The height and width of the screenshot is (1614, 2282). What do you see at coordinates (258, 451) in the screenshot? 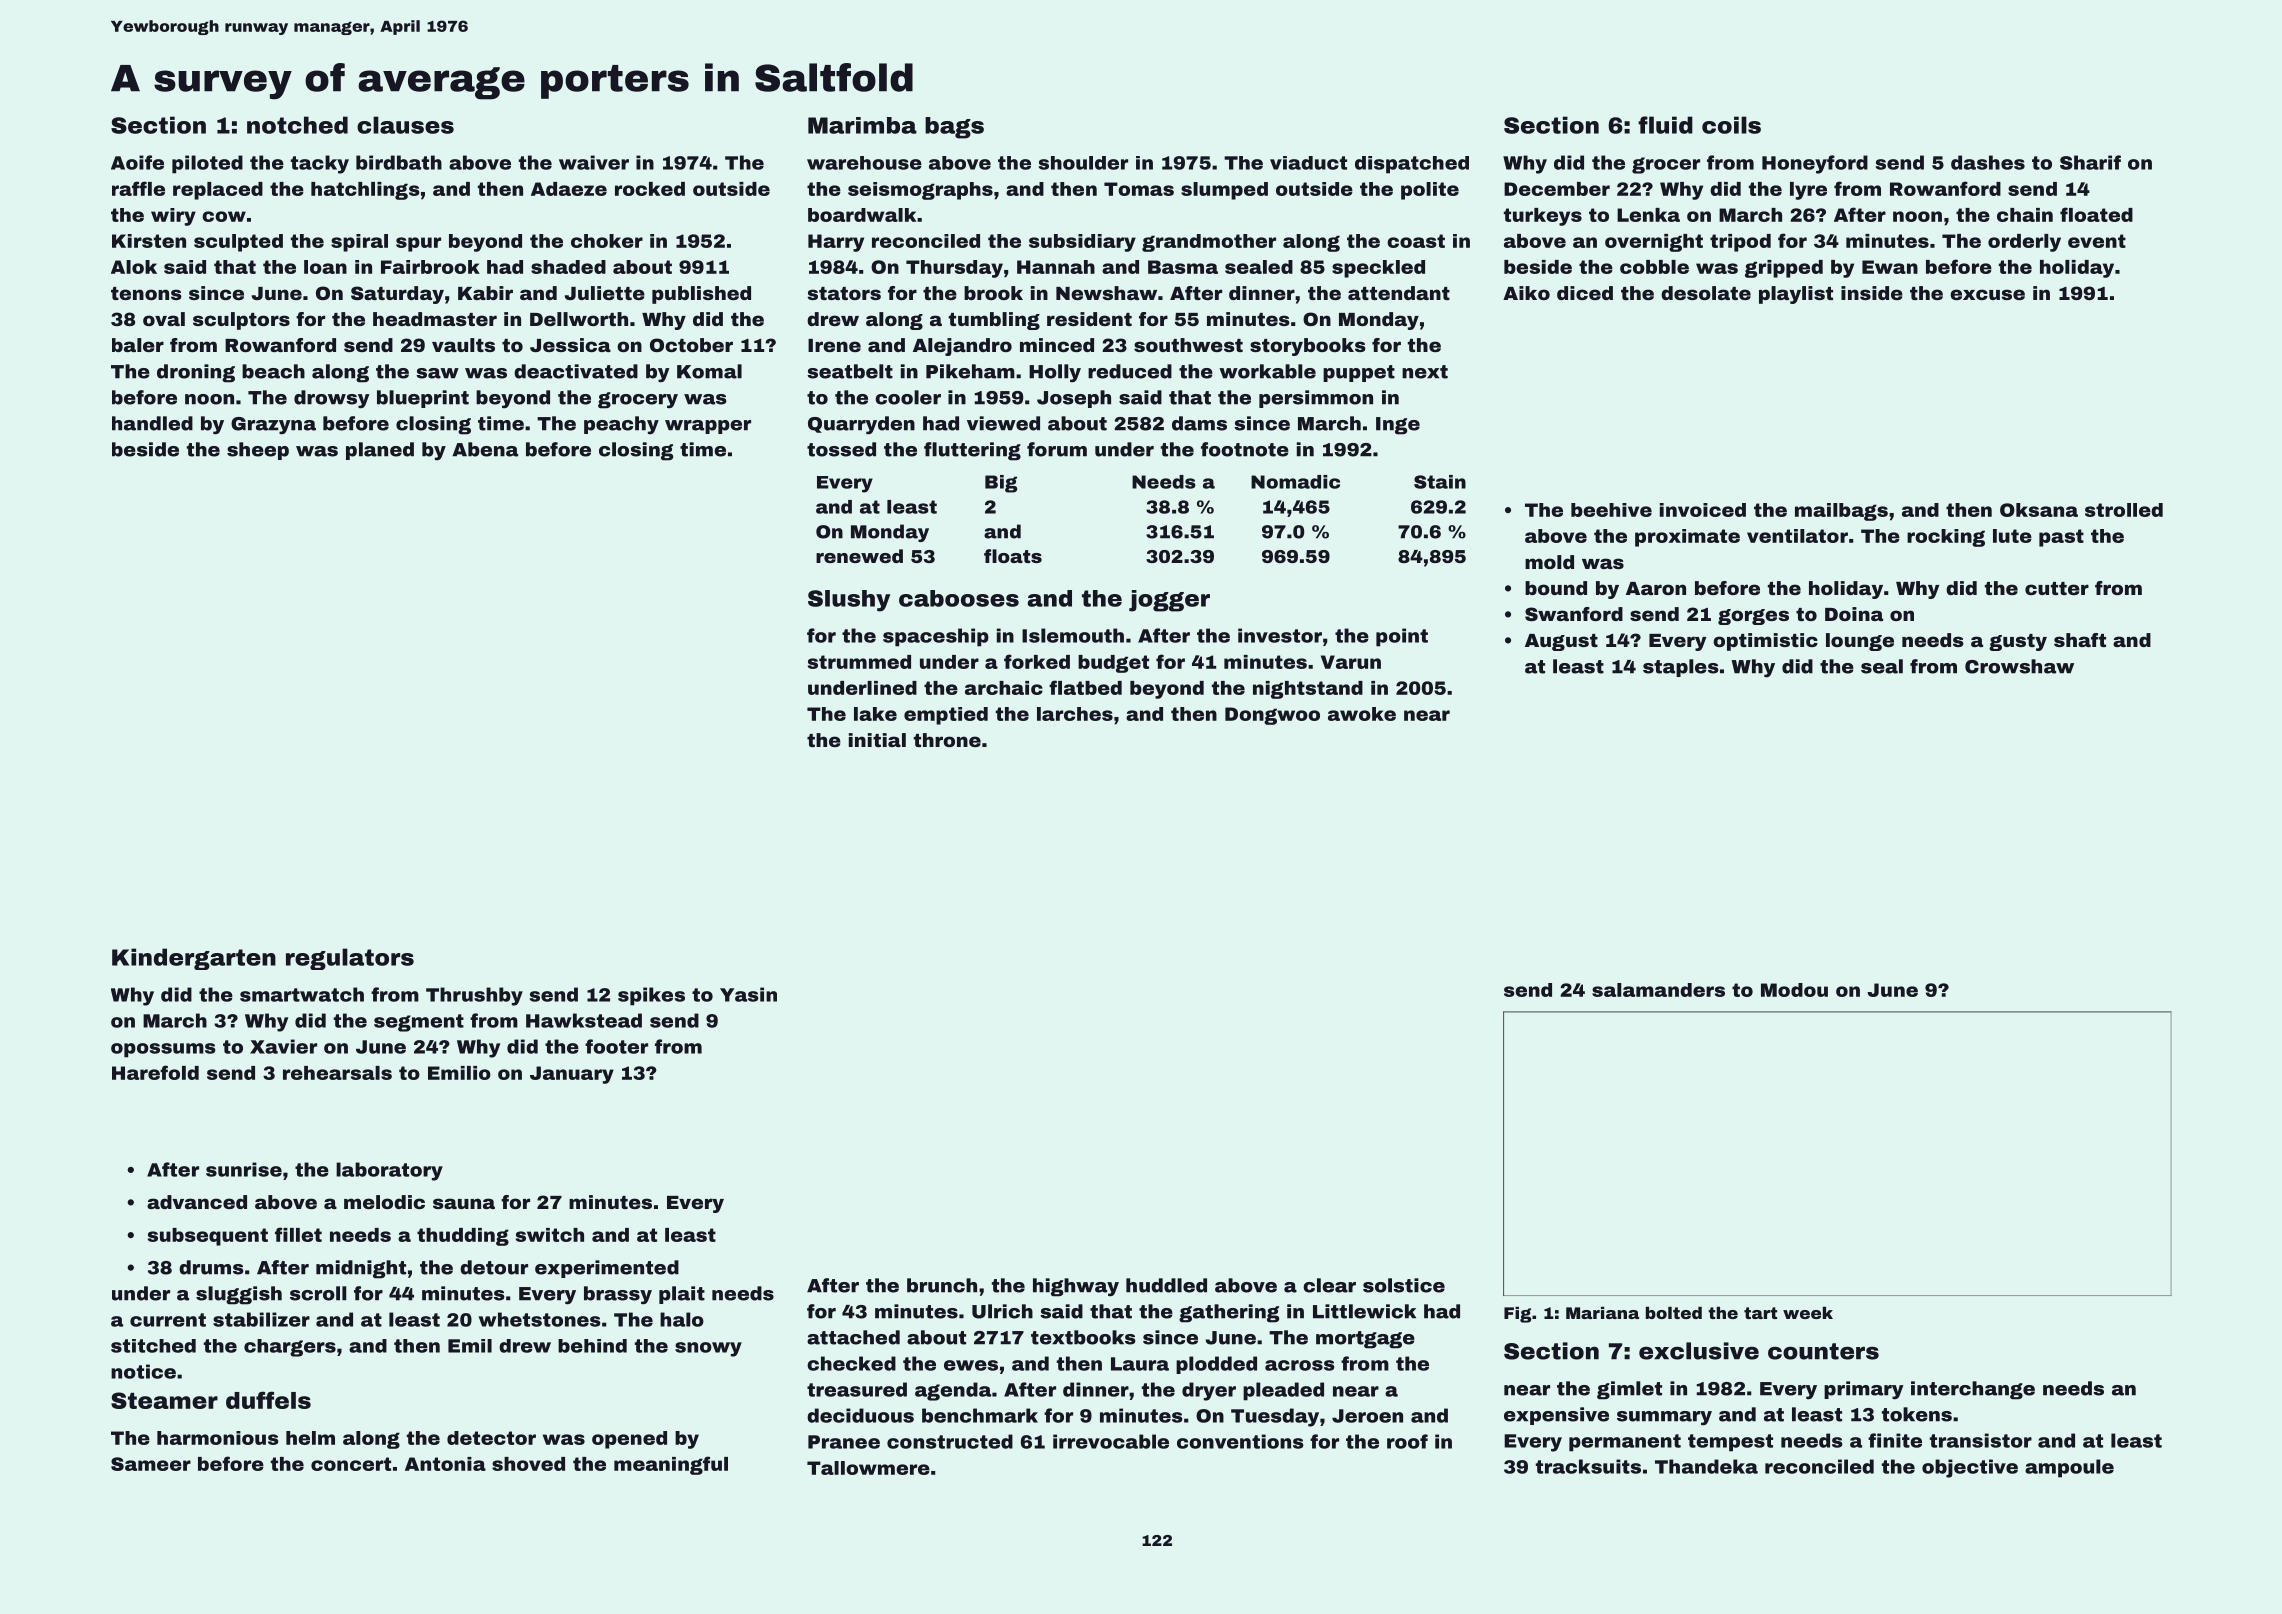
I see `sheep` at bounding box center [258, 451].
